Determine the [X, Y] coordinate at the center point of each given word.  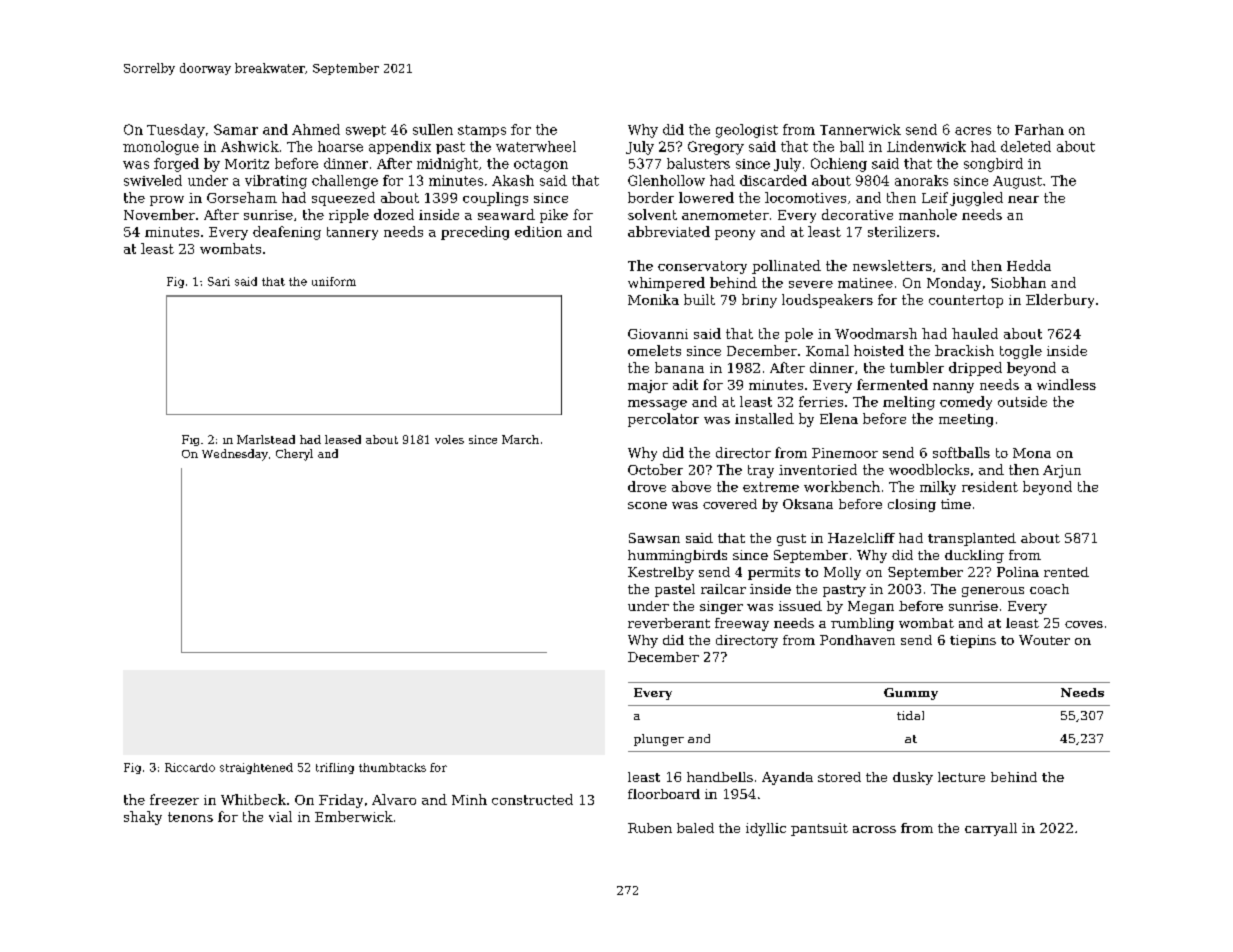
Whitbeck [253, 799]
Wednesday [235, 455]
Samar [236, 129]
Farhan [1039, 129]
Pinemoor [845, 453]
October [655, 469]
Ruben [650, 828]
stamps [482, 131]
